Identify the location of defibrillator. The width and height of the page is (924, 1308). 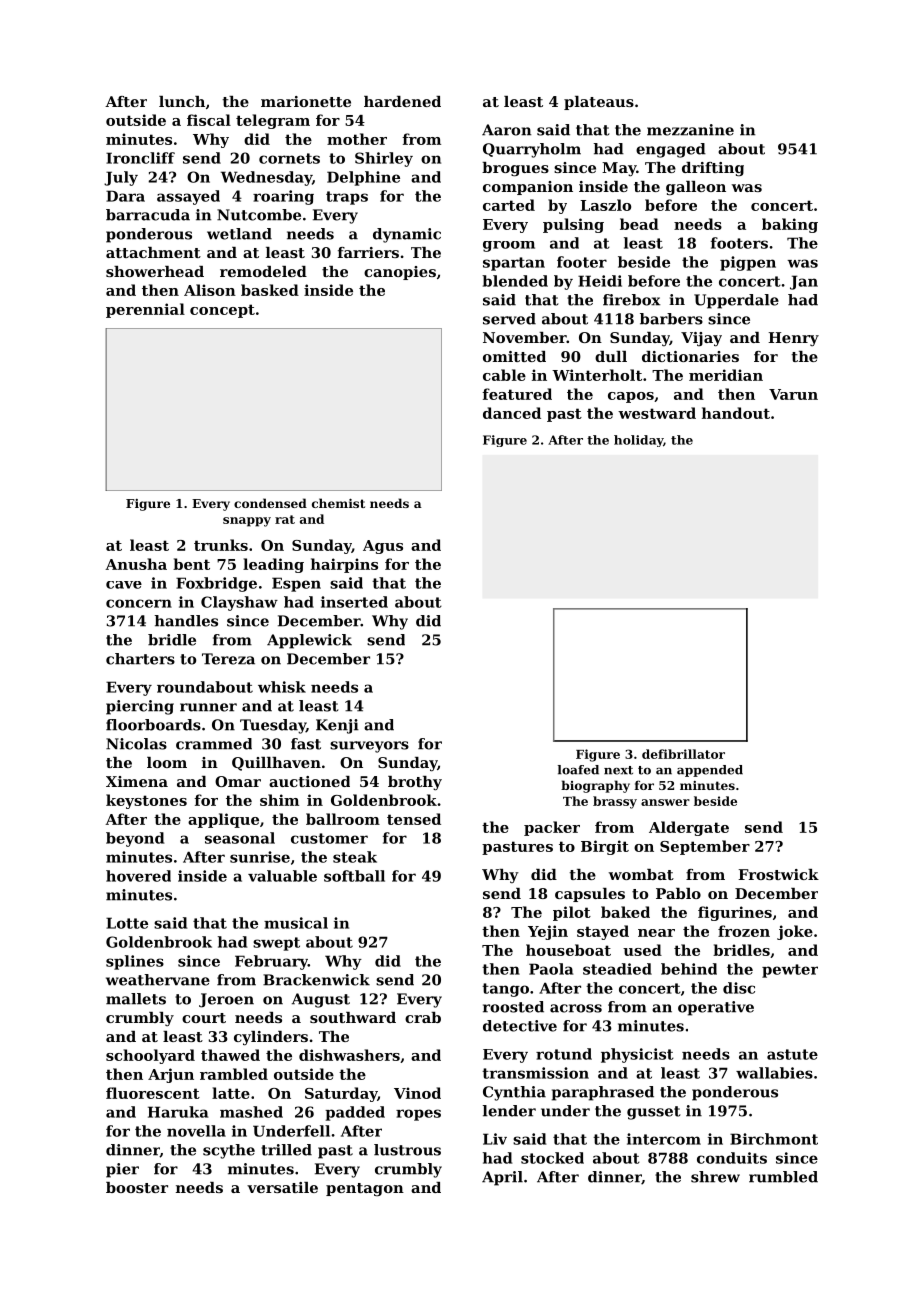
(683, 754).
